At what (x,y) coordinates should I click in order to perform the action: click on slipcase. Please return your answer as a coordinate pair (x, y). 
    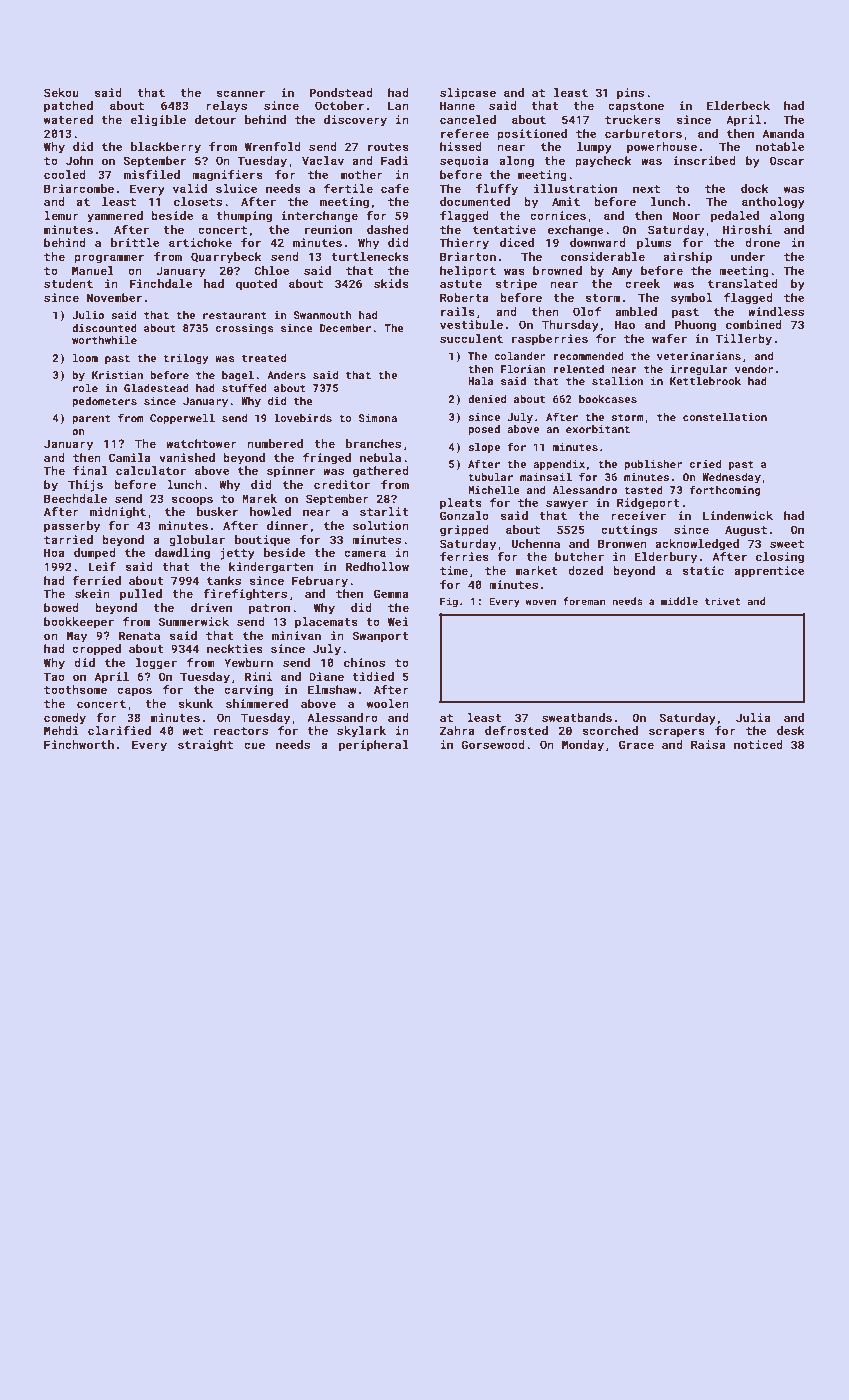
    Looking at the image, I should click on (468, 94).
